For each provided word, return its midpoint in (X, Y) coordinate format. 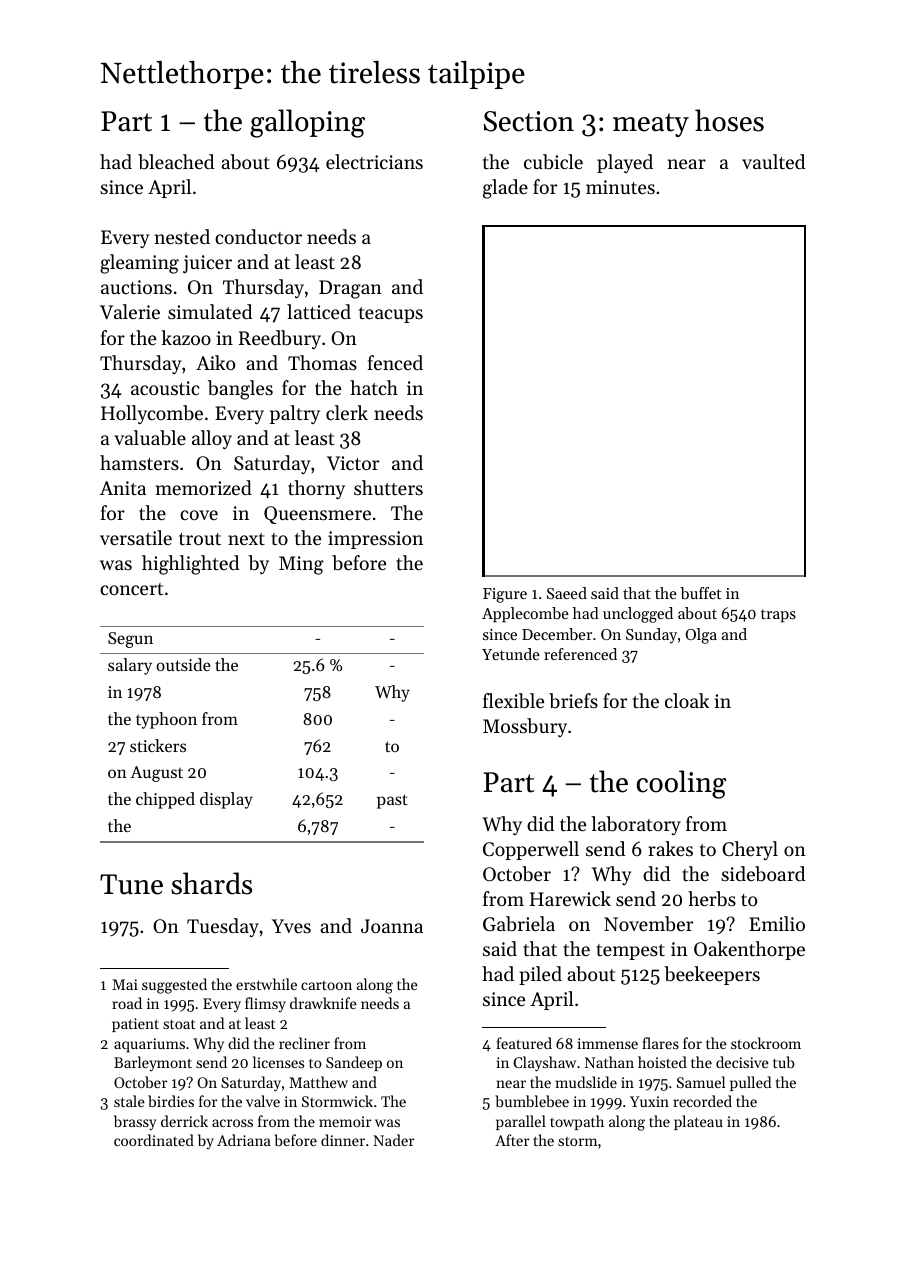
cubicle (553, 162)
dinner (343, 1140)
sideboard (763, 873)
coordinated (154, 1140)
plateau (698, 1122)
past (392, 801)
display (226, 800)
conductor (258, 236)
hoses (729, 120)
